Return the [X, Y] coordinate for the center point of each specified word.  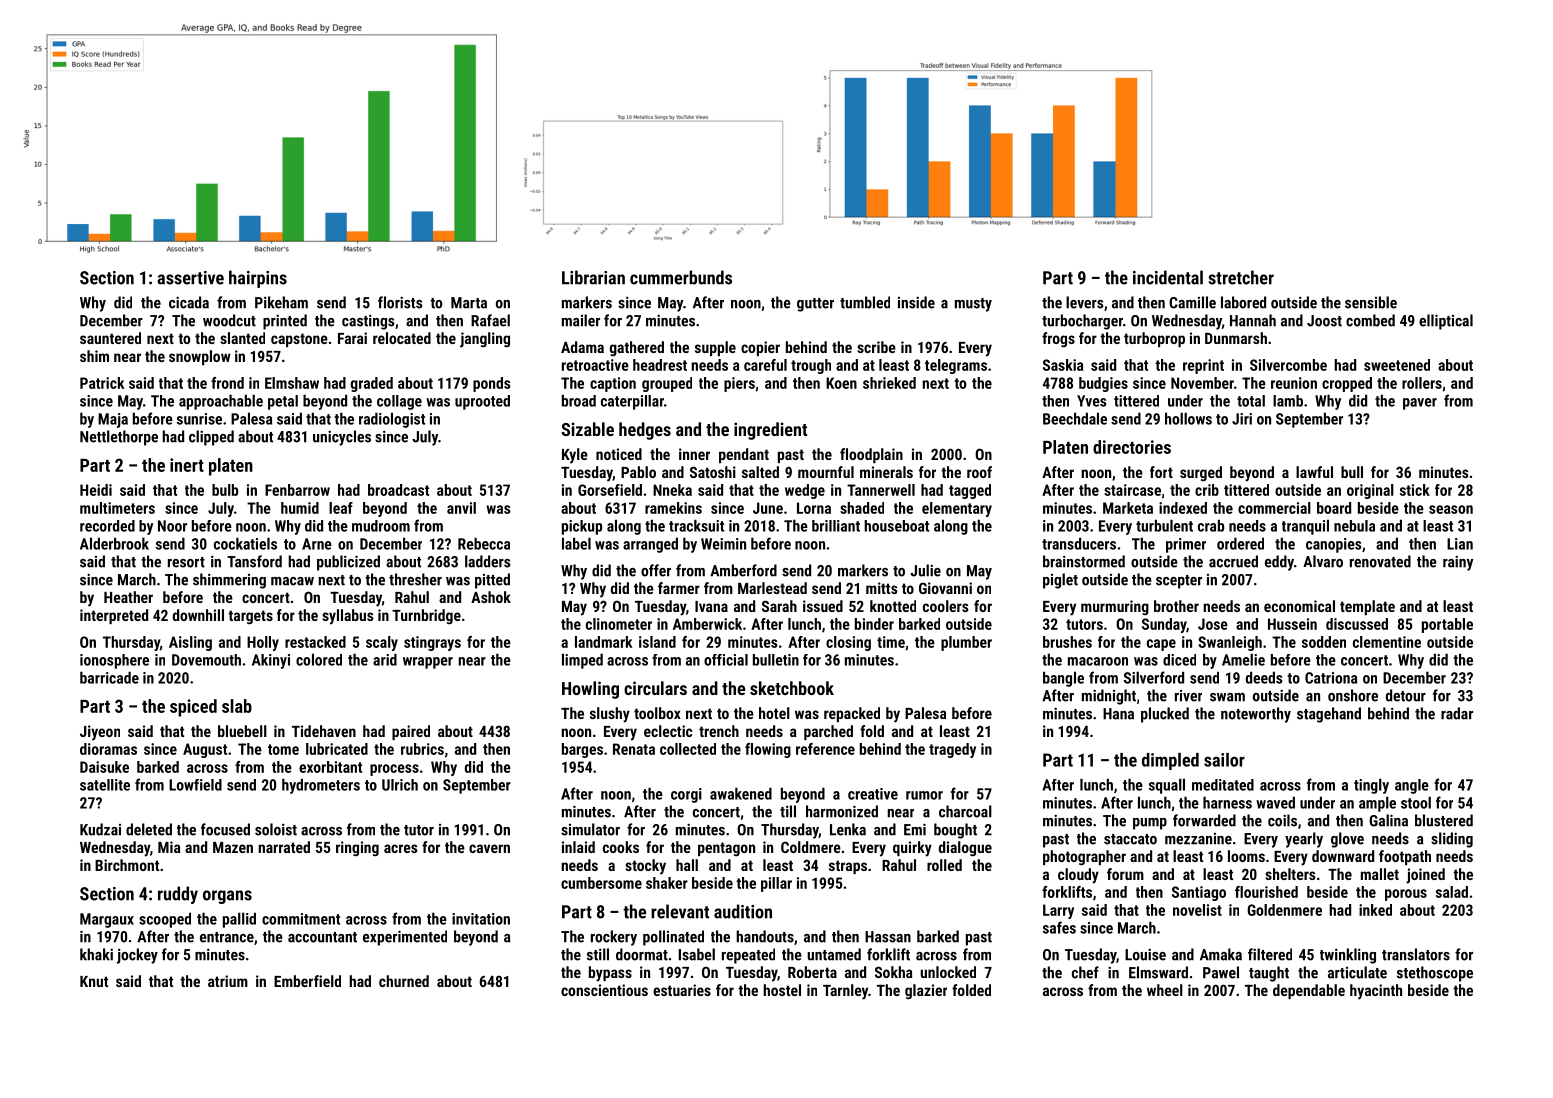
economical [1299, 606]
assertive [190, 278]
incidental [1168, 277]
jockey [137, 956]
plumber [966, 643]
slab [237, 706]
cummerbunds [681, 277]
